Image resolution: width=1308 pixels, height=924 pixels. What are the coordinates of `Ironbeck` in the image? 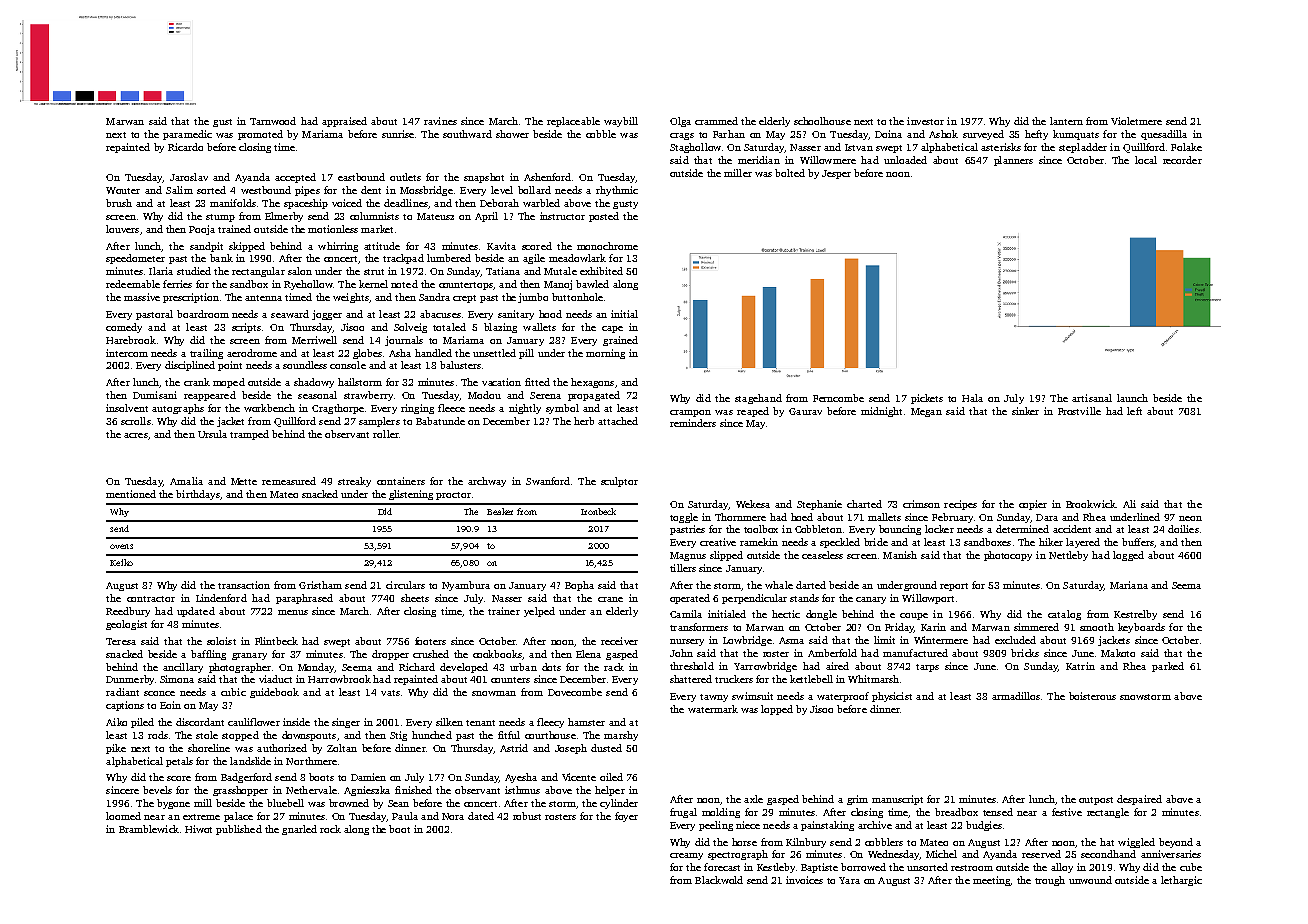 It's located at (598, 511).
